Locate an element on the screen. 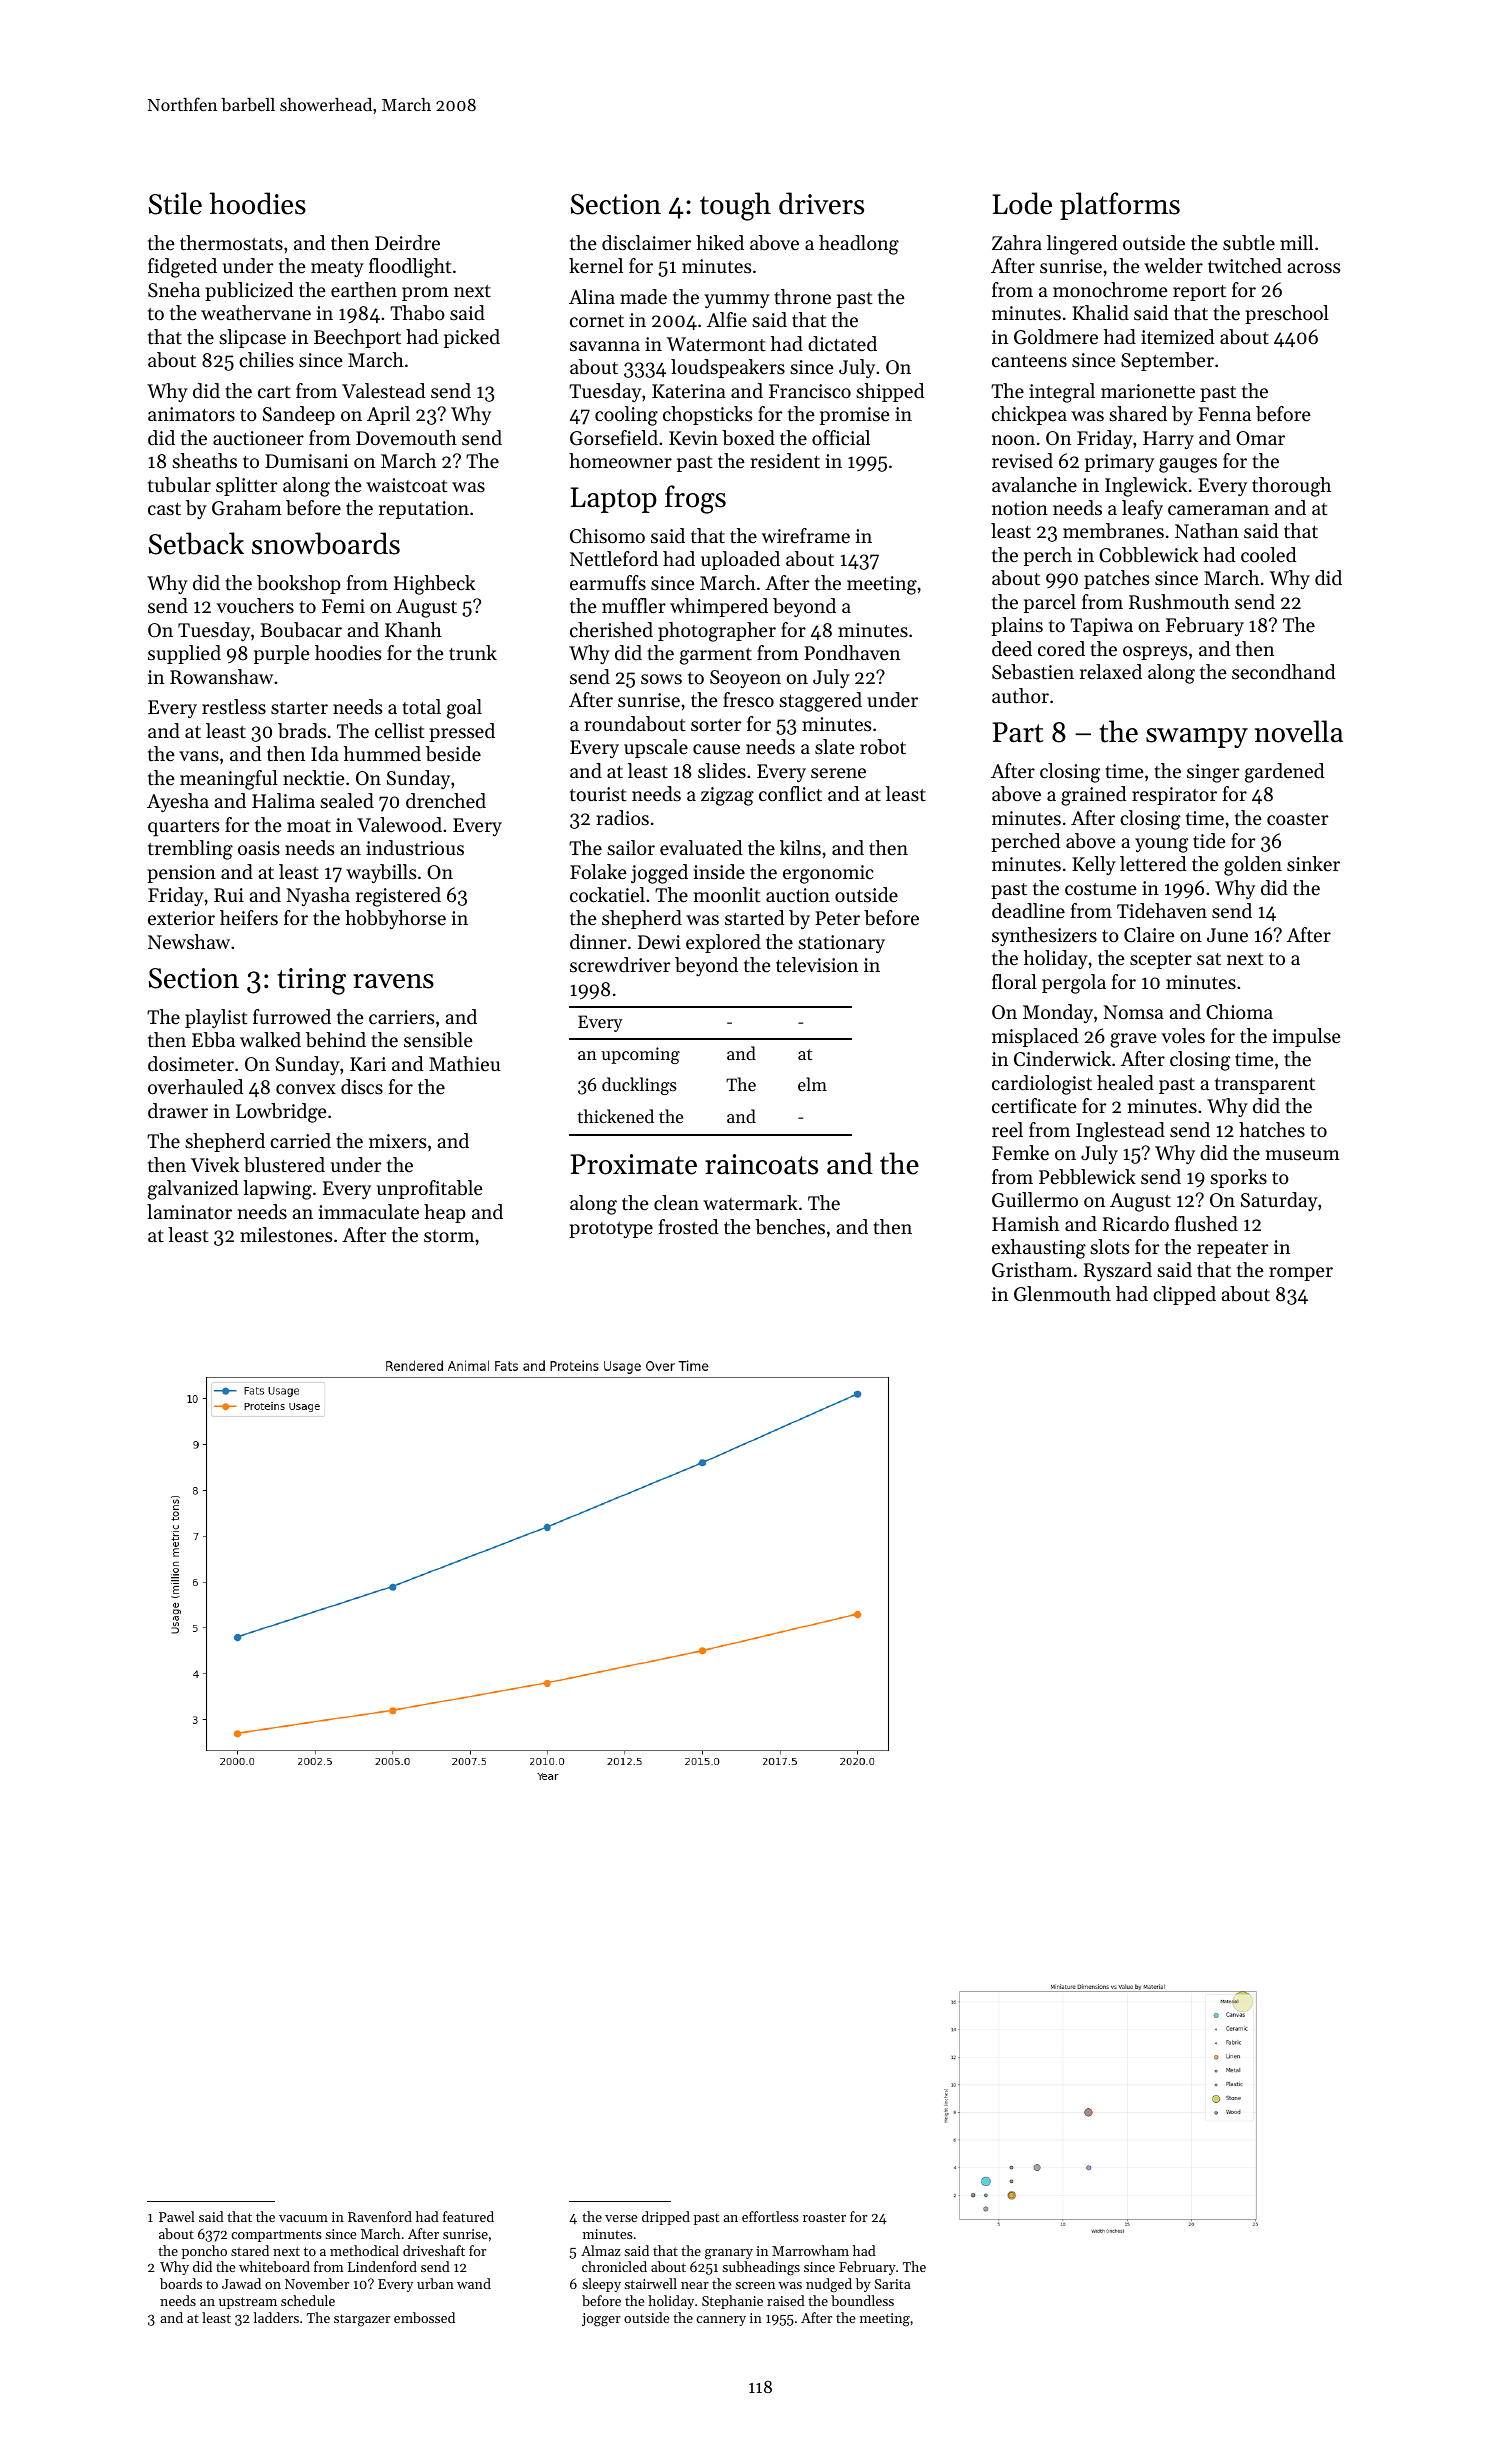 This screenshot has width=1496, height=2464. storm is located at coordinates (449, 1236).
